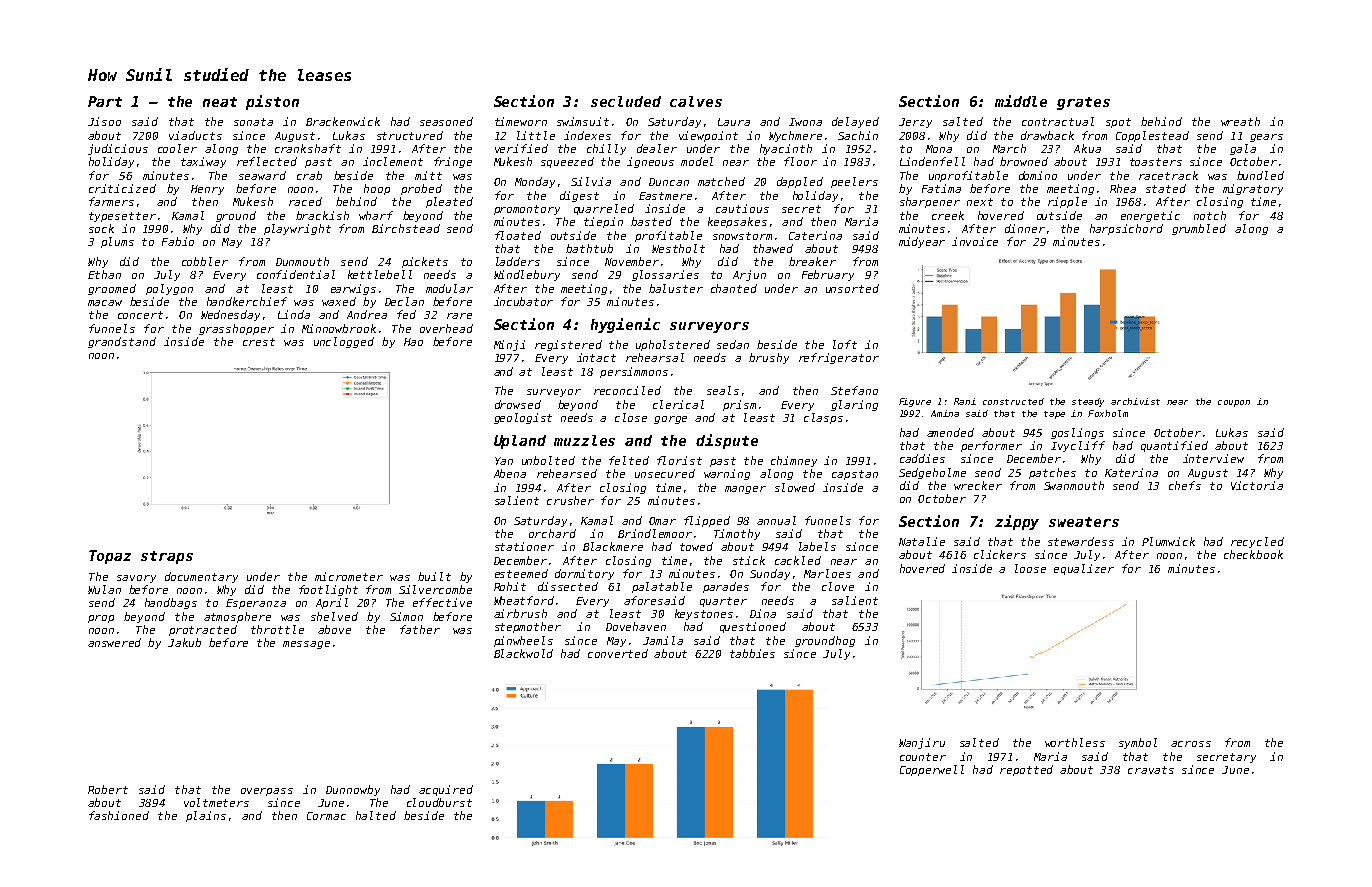  What do you see at coordinates (119, 815) in the document?
I see `fashioned` at bounding box center [119, 815].
